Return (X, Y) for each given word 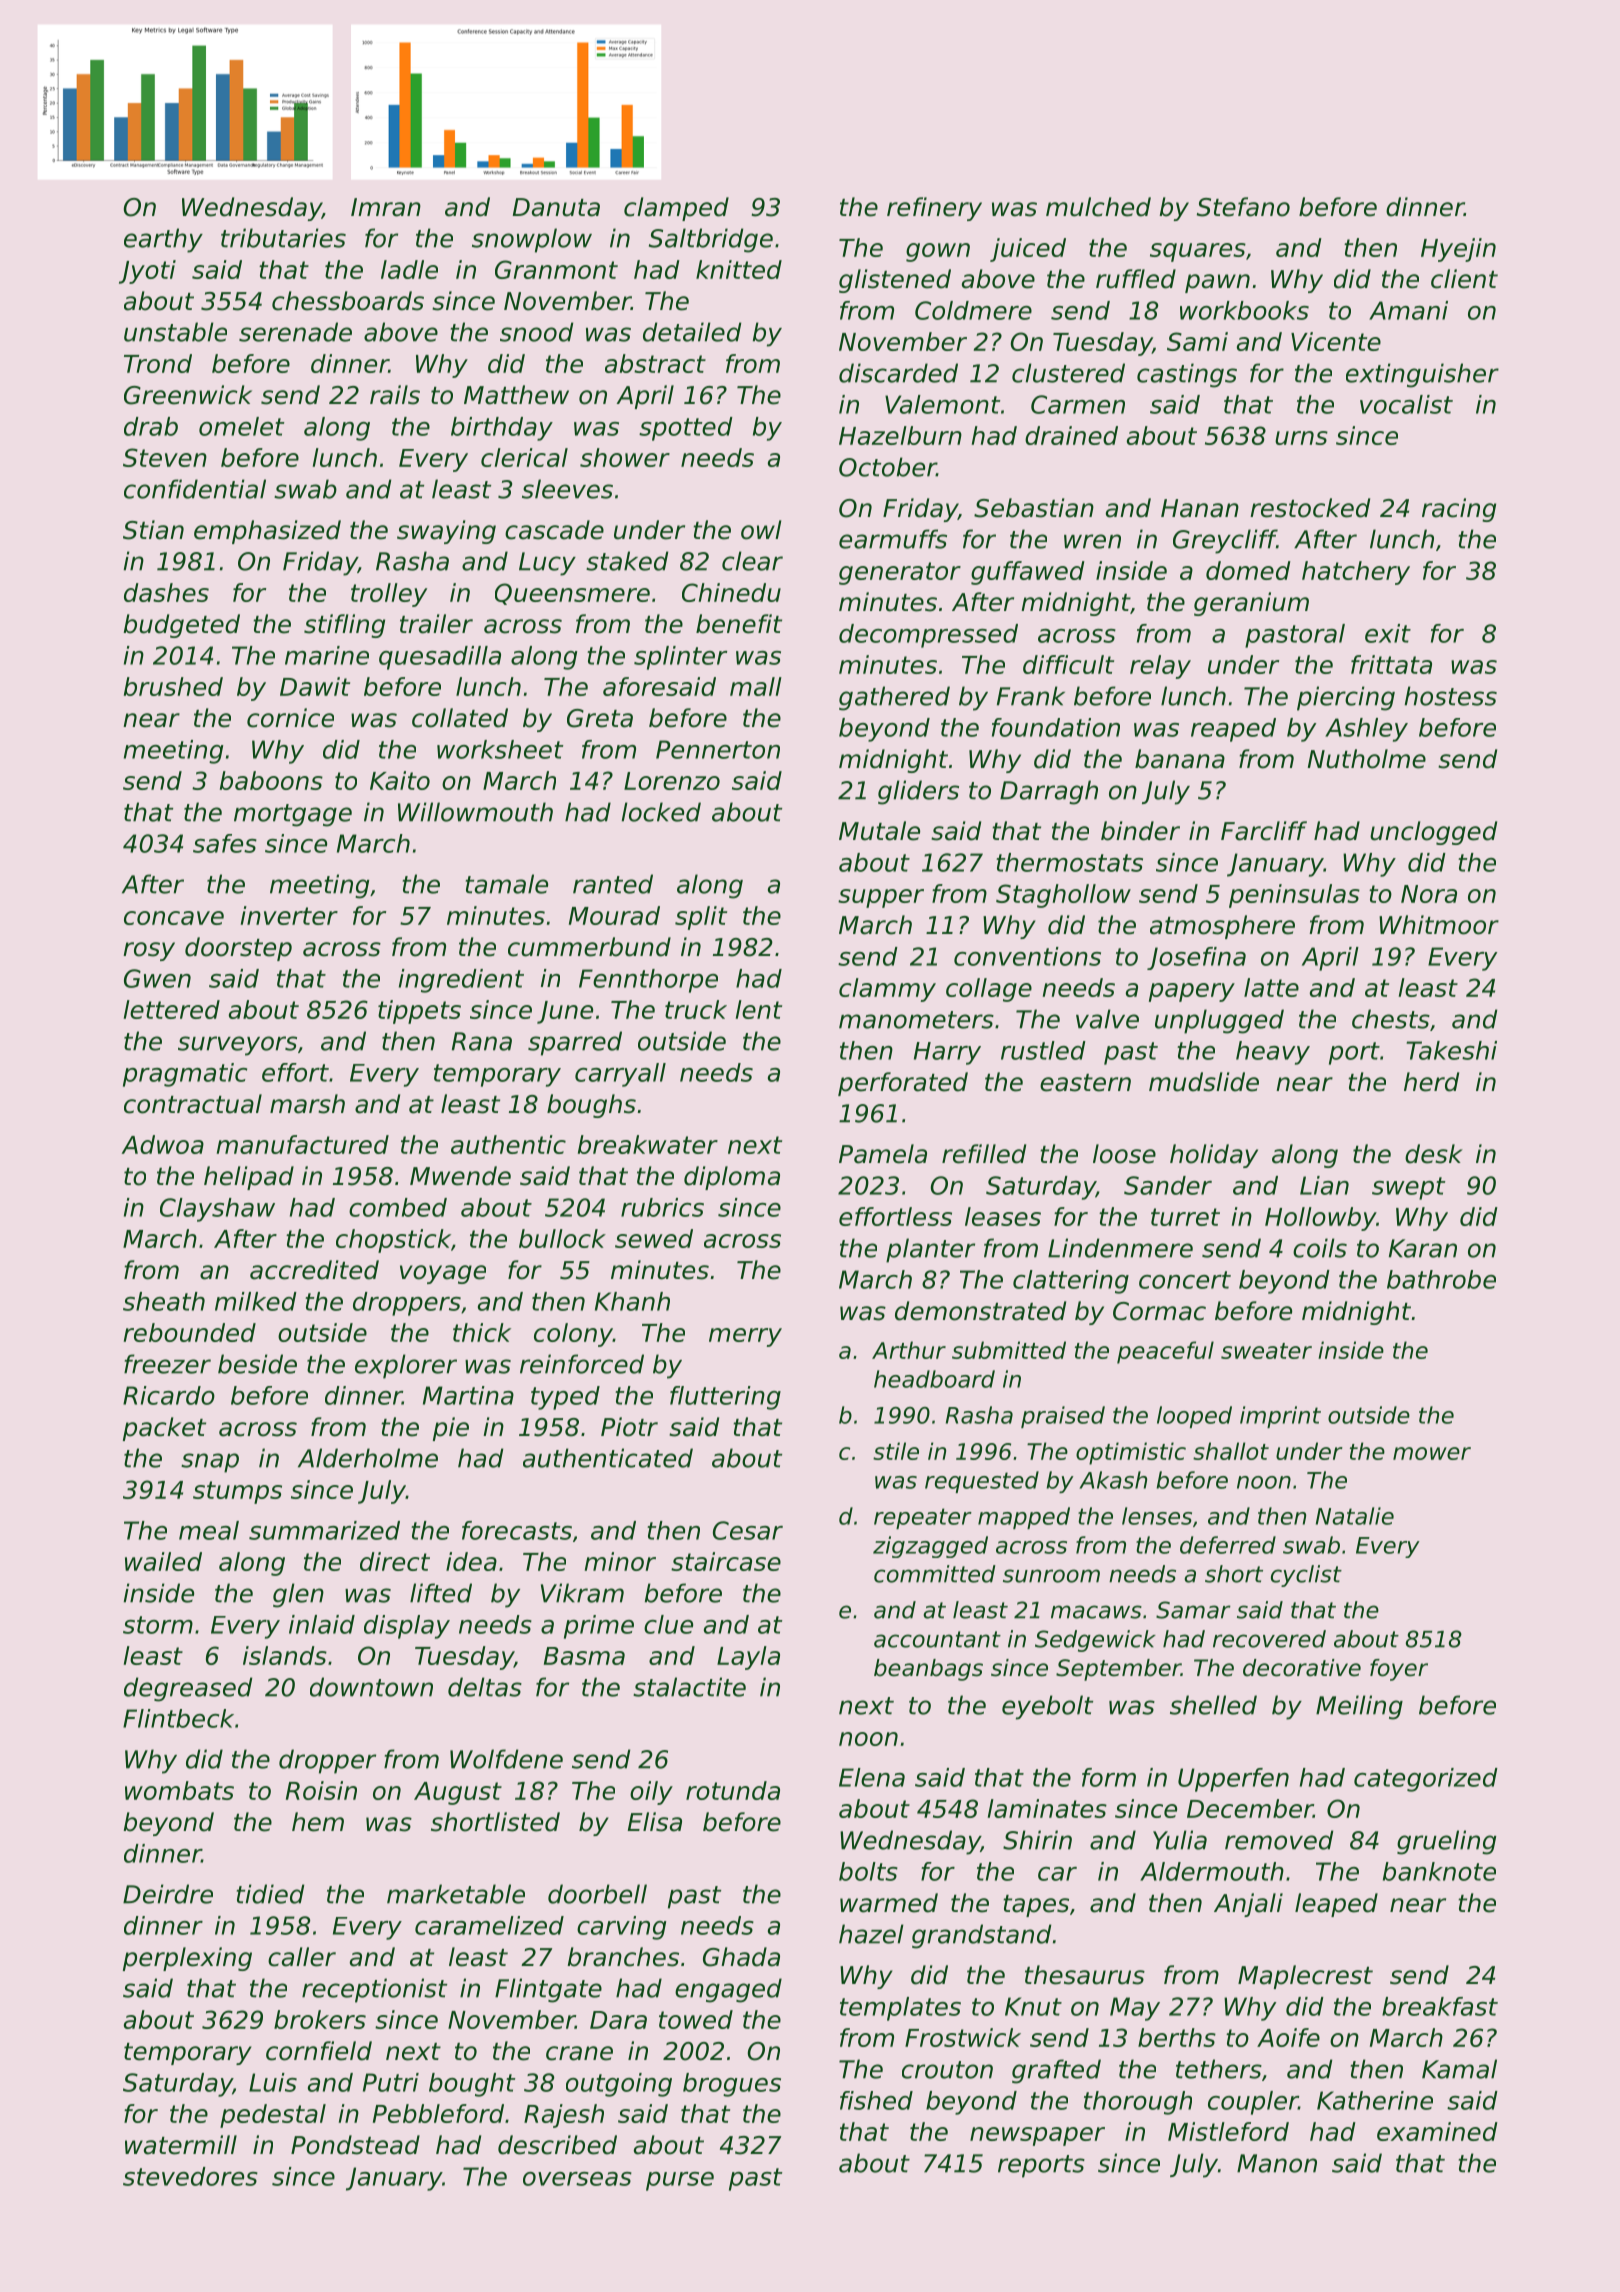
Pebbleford (438, 2113)
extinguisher (1422, 375)
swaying (446, 532)
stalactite (689, 1687)
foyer (1399, 1670)
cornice (290, 718)
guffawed (1028, 573)
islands (285, 1655)
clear (752, 561)
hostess (1451, 696)
